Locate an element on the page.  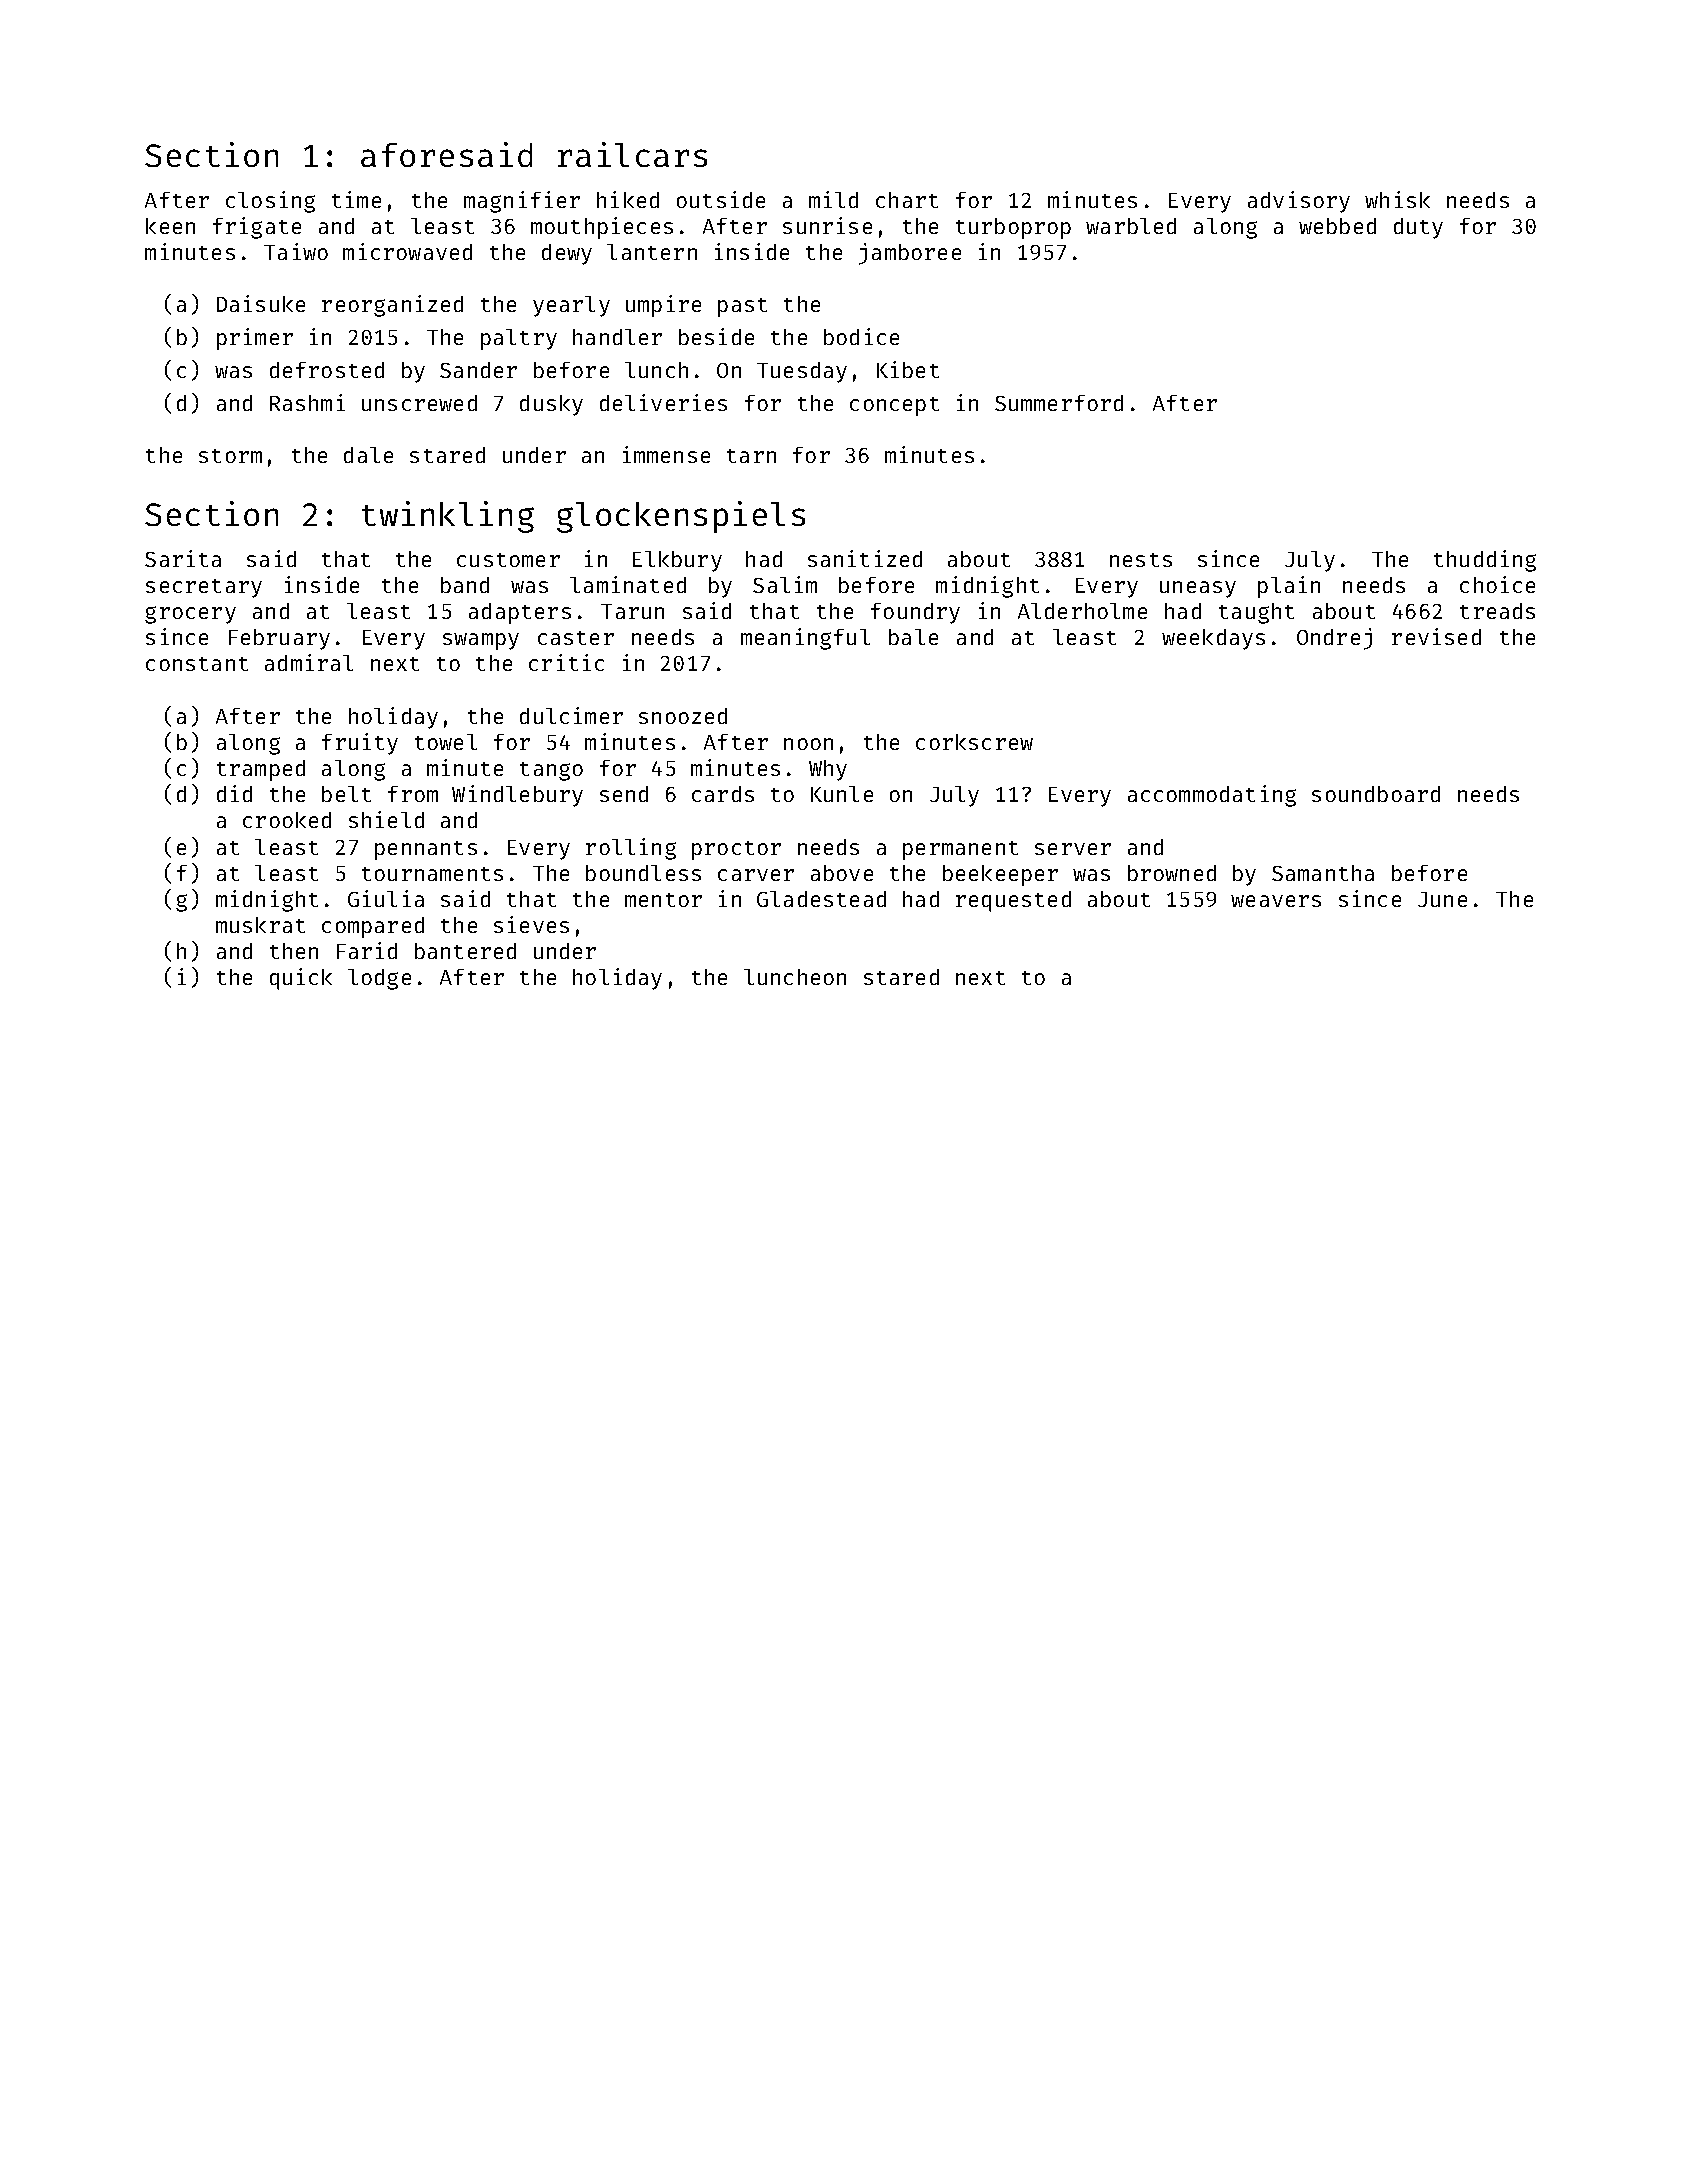
beekeeper is located at coordinates (1000, 875).
